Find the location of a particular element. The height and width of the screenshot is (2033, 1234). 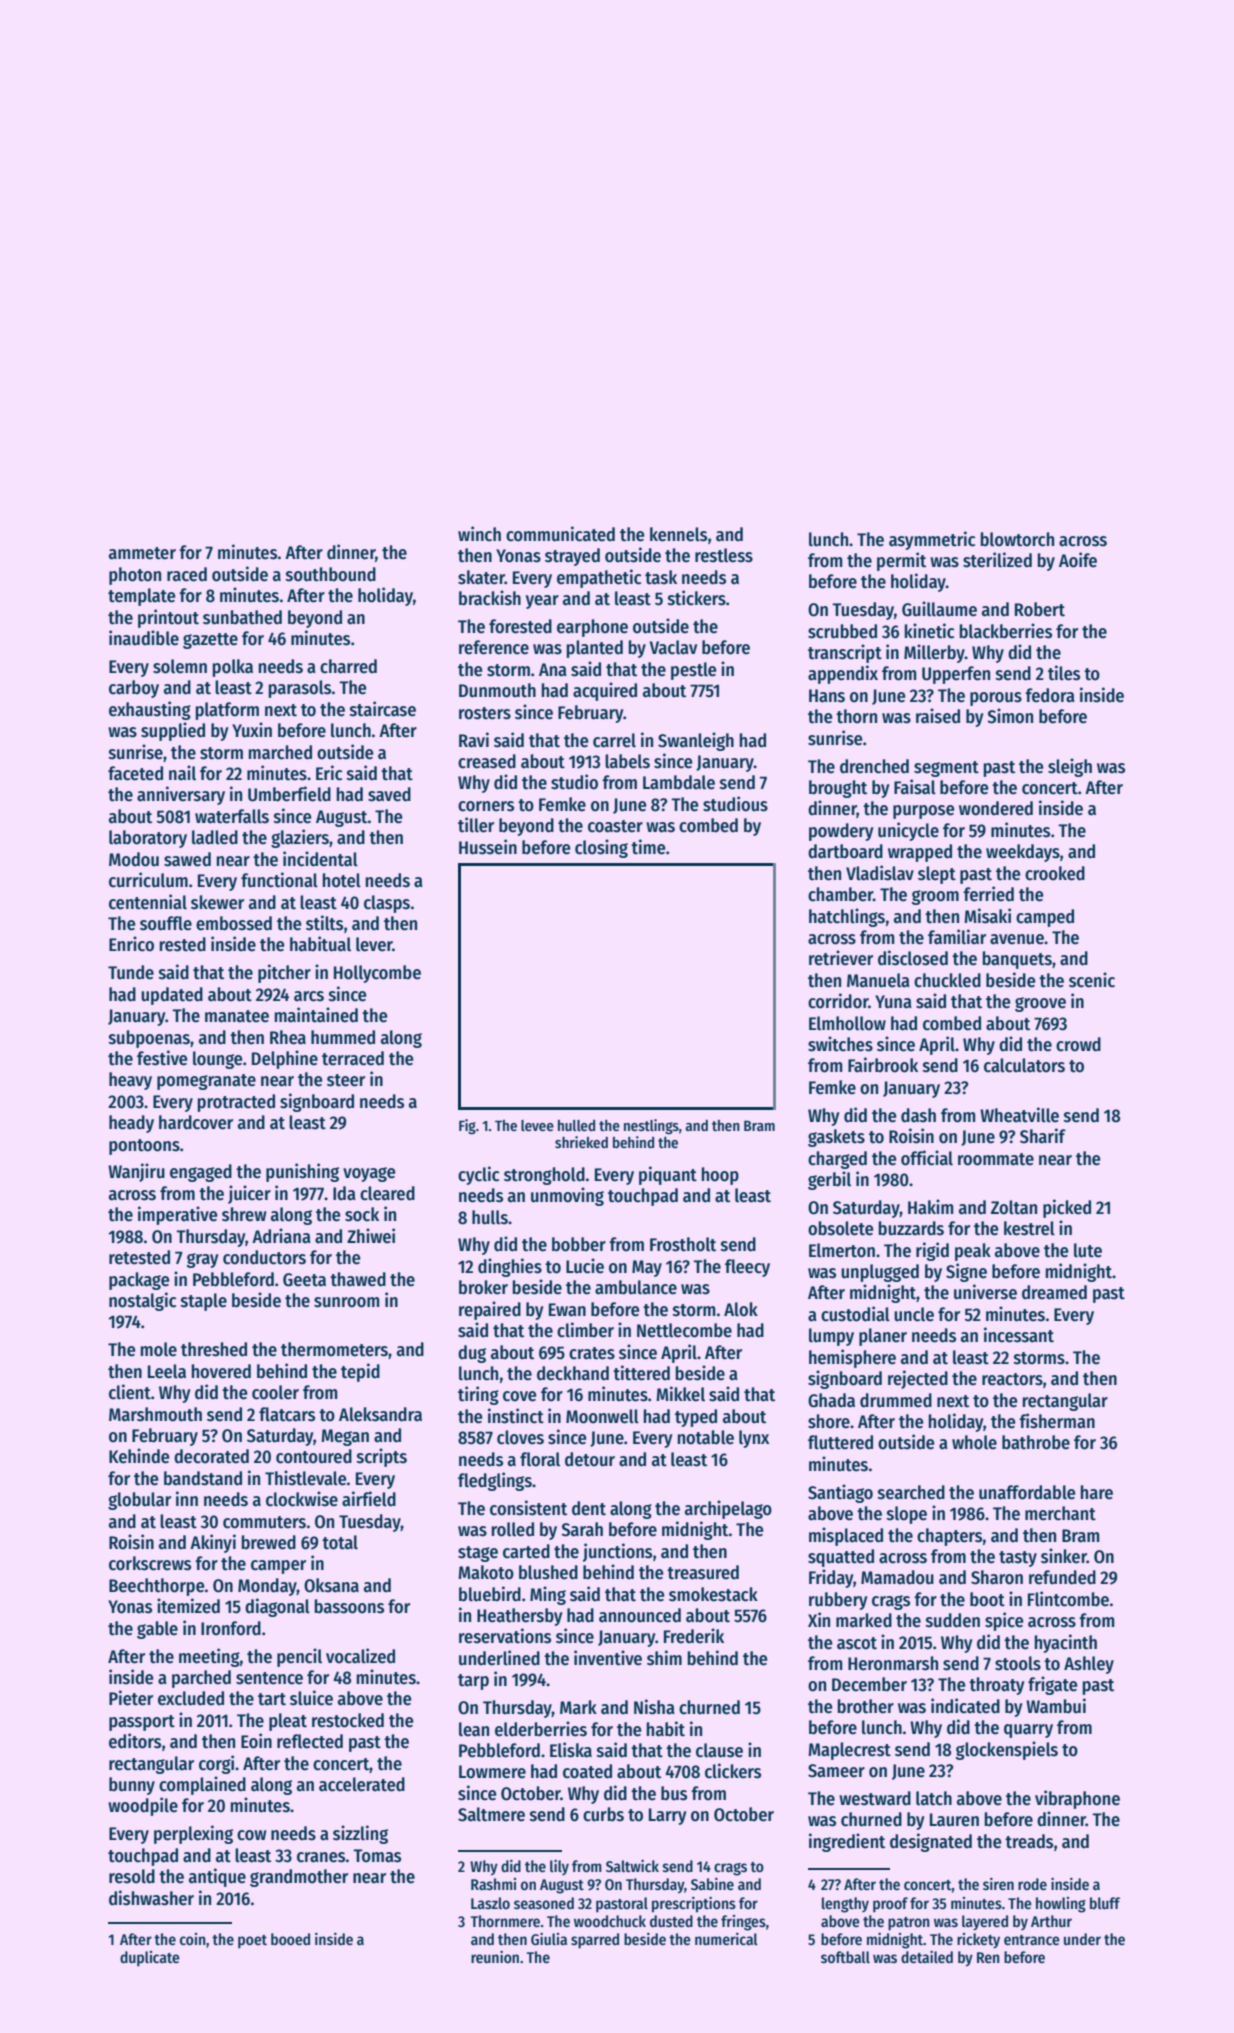

ammeter is located at coordinates (142, 553).
